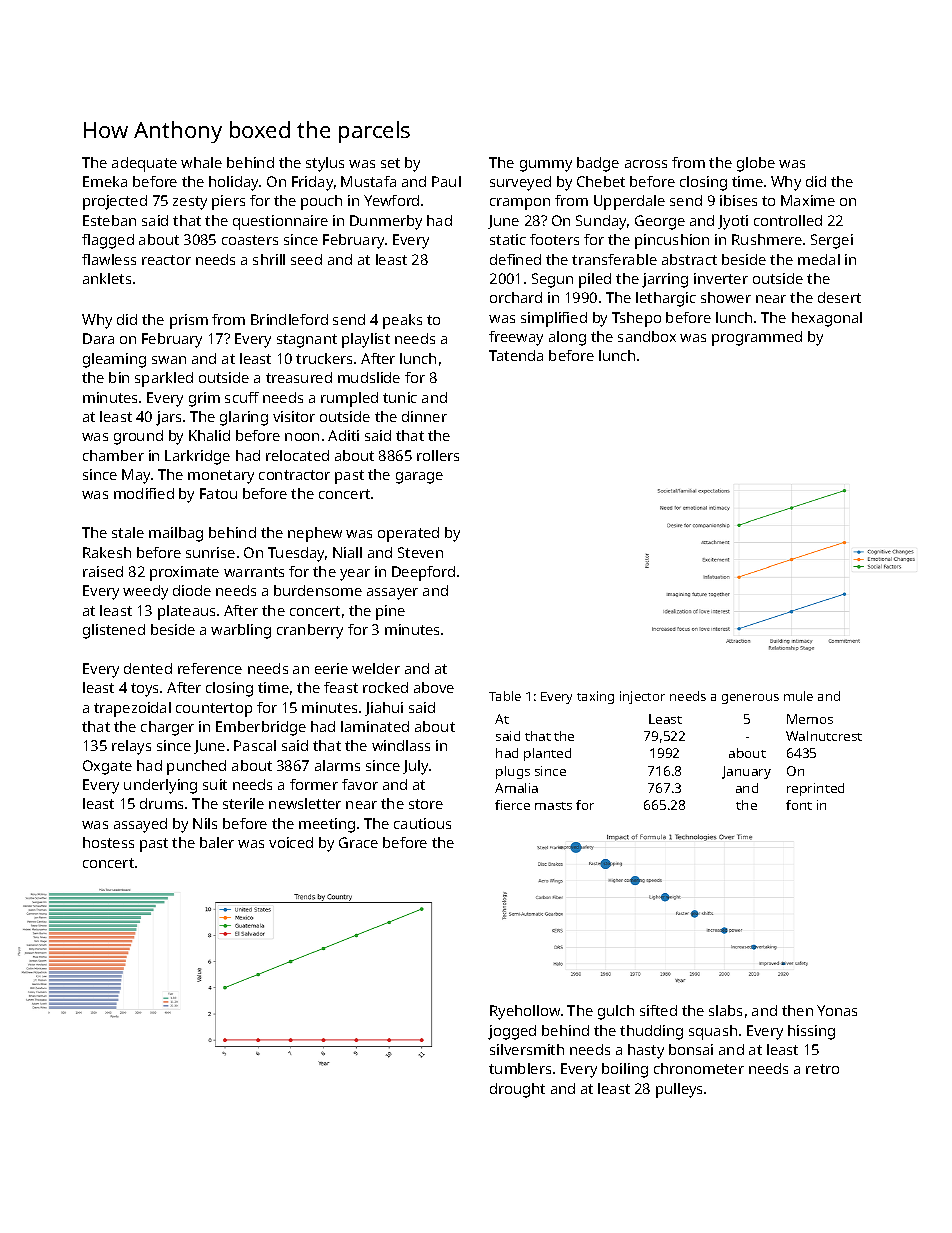 The height and width of the document is (1233, 952). What do you see at coordinates (108, 842) in the document?
I see `hostess` at bounding box center [108, 842].
